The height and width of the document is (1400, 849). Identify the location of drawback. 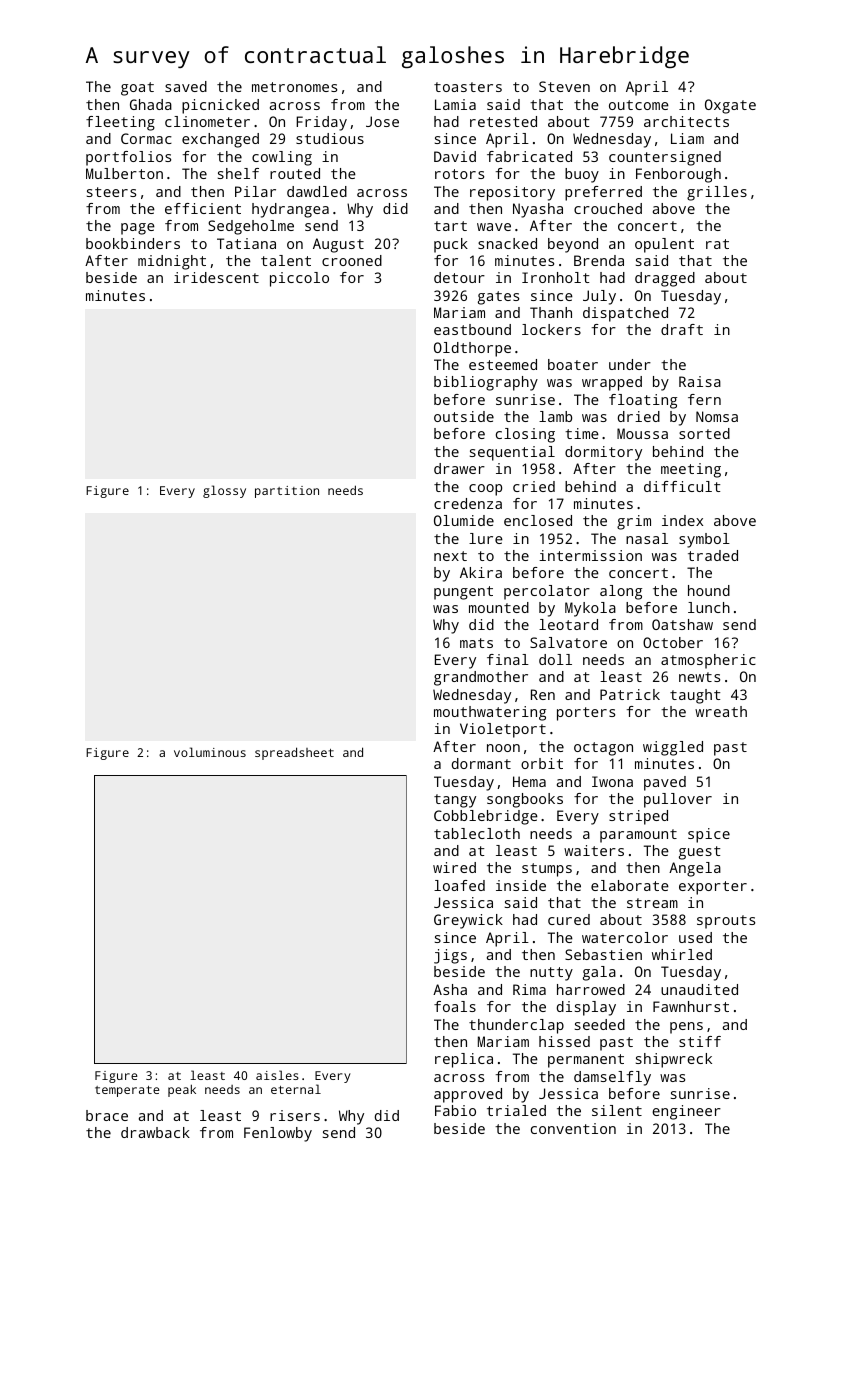
(155, 1132).
